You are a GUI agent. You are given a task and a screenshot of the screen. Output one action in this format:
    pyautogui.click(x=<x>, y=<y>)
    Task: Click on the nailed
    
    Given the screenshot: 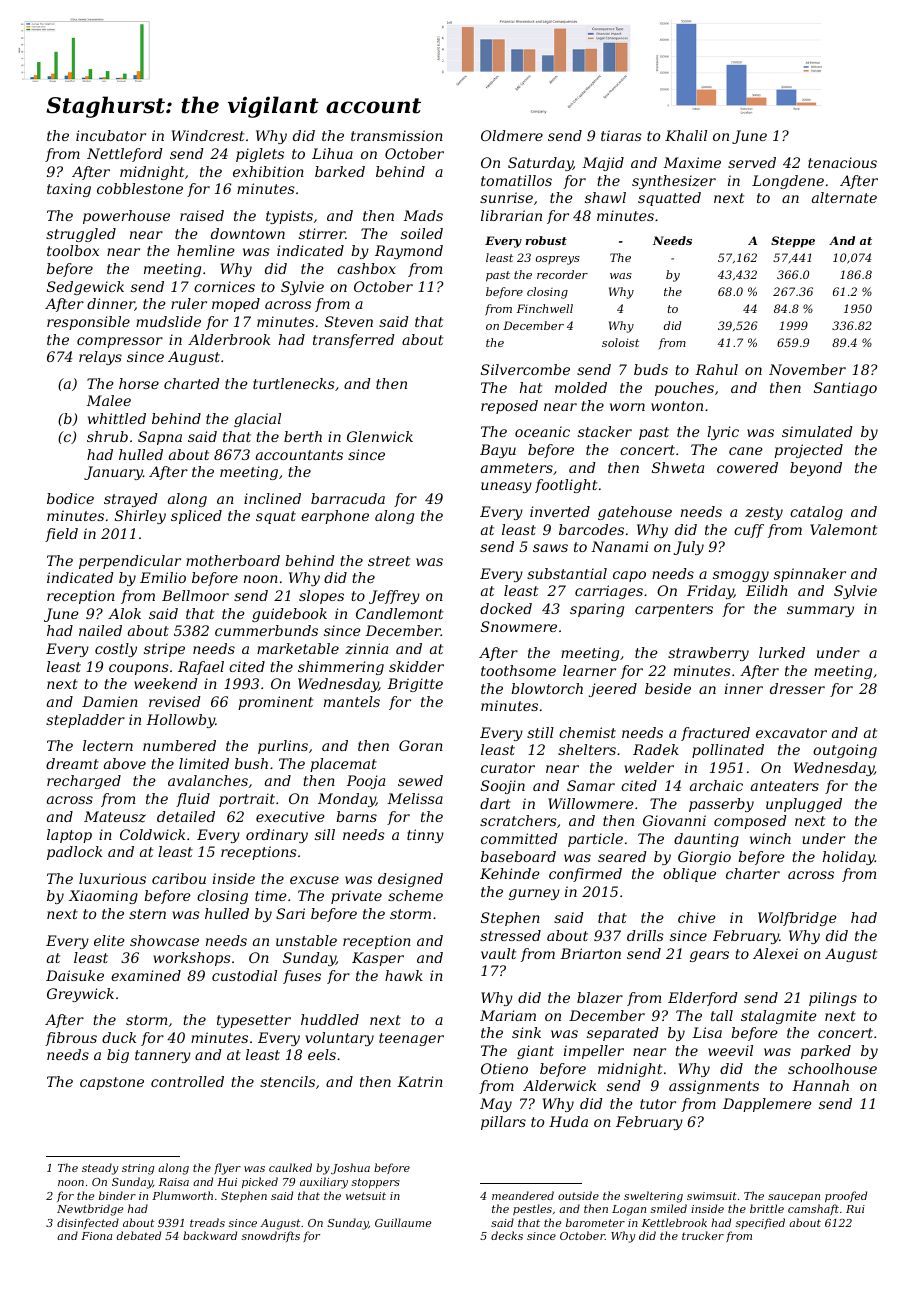 What is the action you would take?
    pyautogui.click(x=100, y=630)
